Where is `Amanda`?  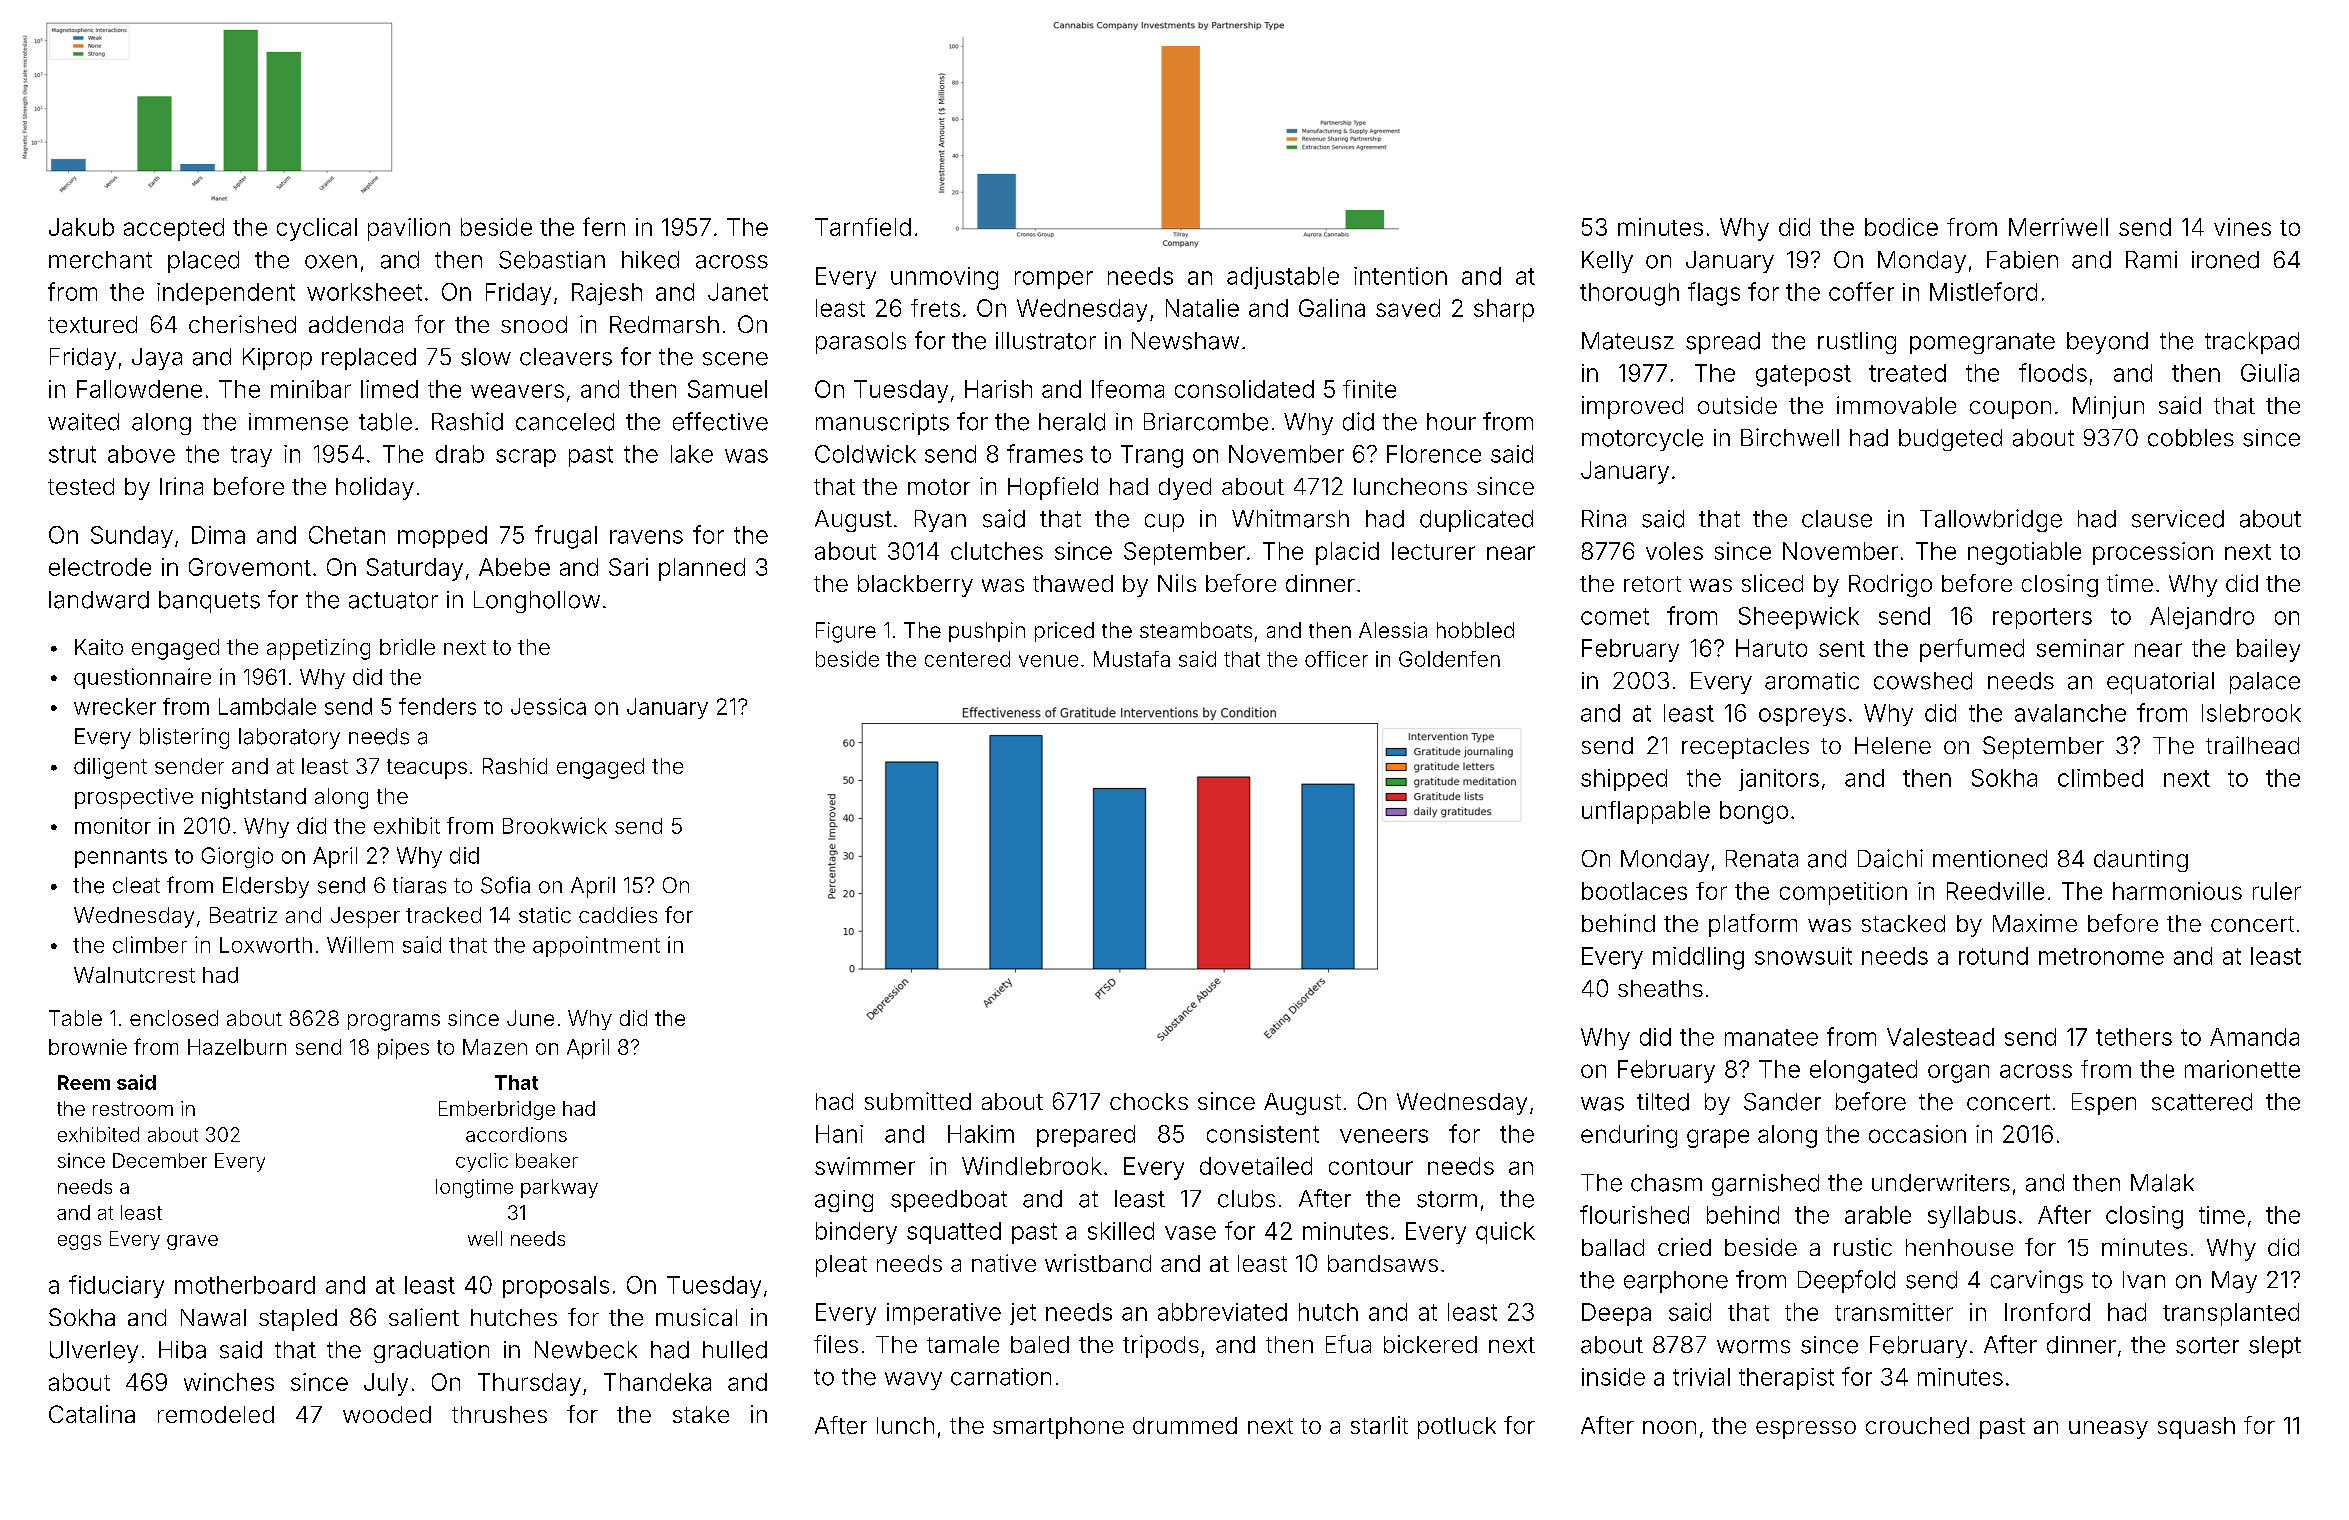 Amanda is located at coordinates (2254, 1037).
